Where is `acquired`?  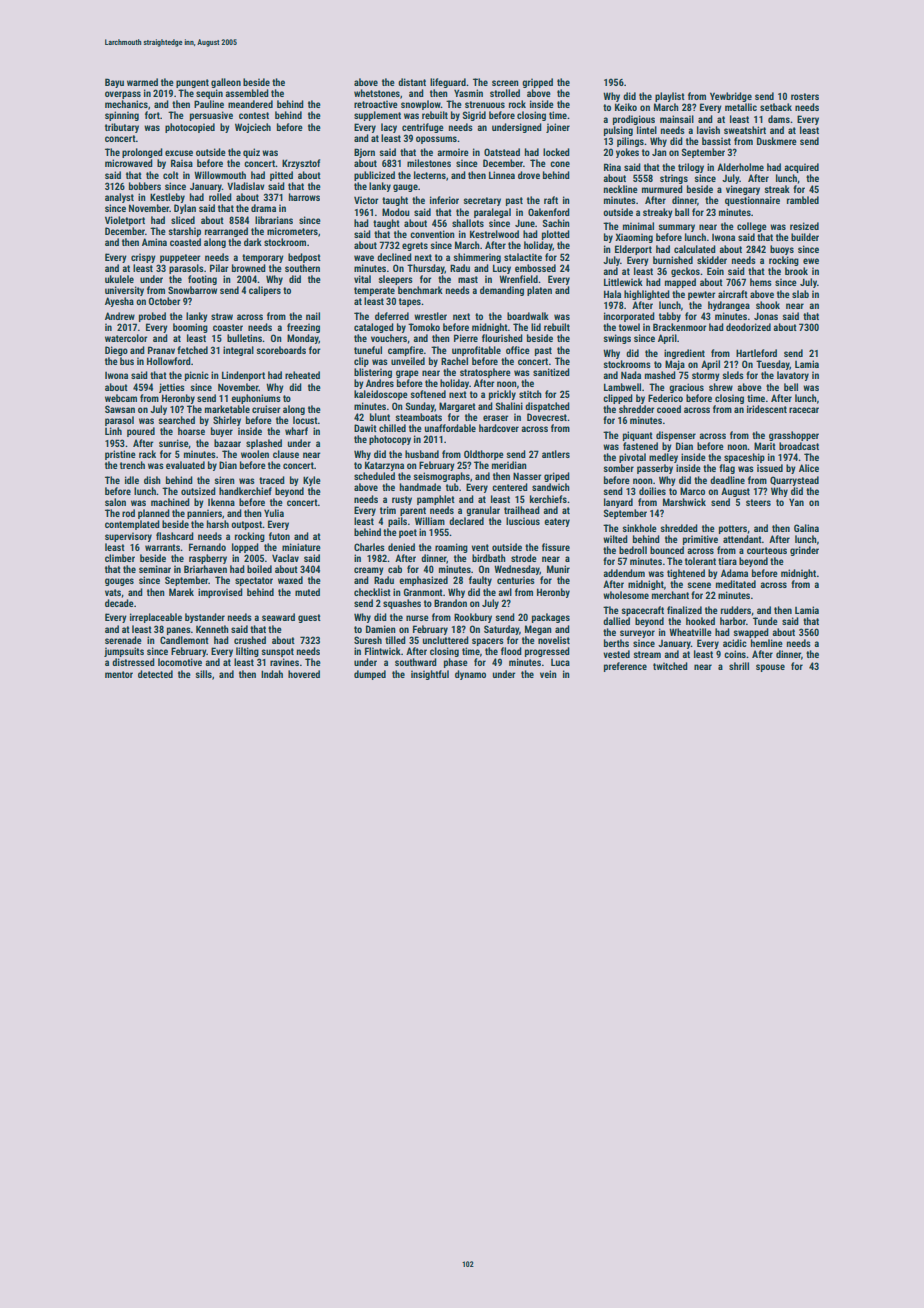 acquired is located at coordinates (801, 168).
